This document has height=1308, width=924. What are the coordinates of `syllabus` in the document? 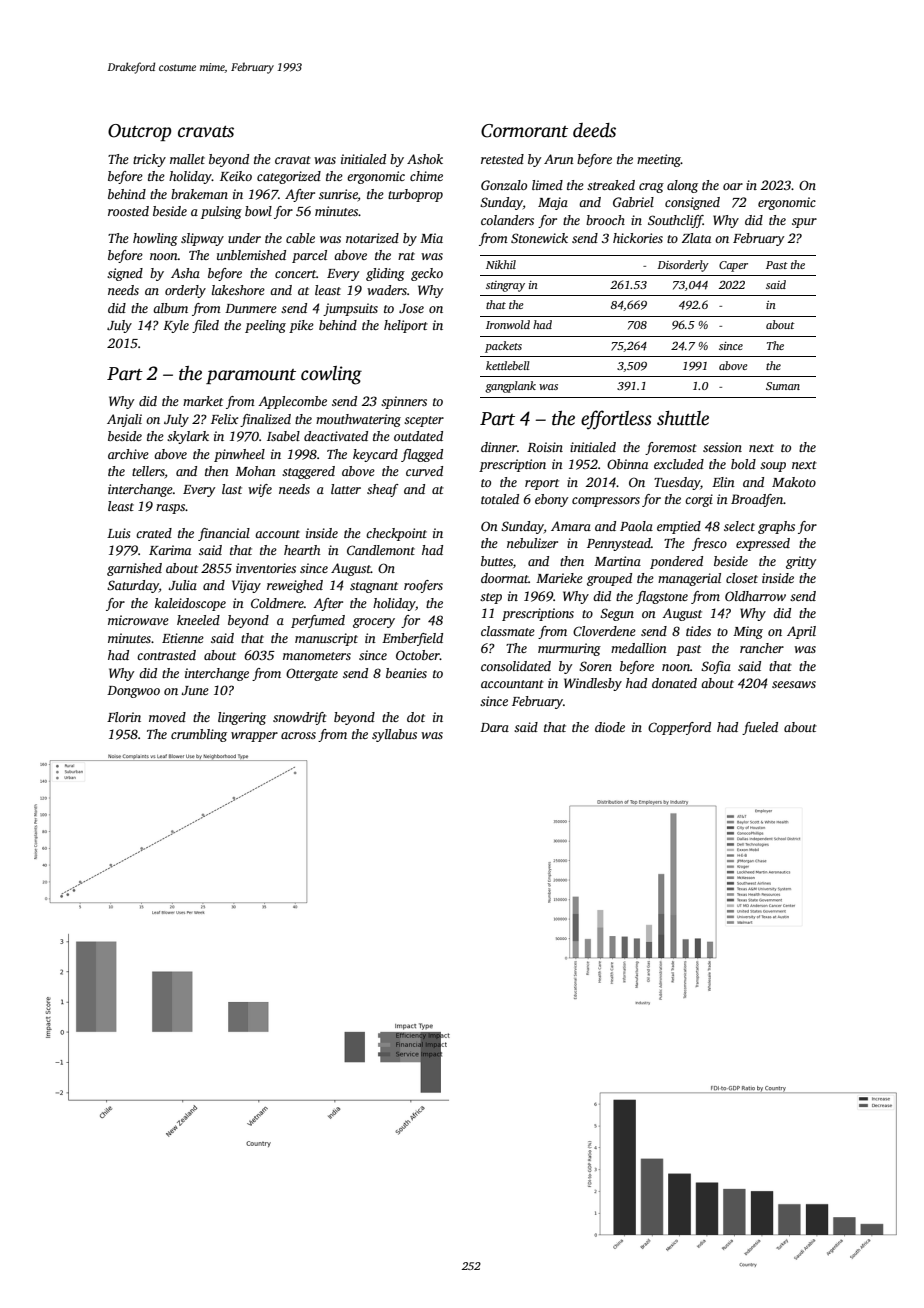 It's located at (394, 735).
